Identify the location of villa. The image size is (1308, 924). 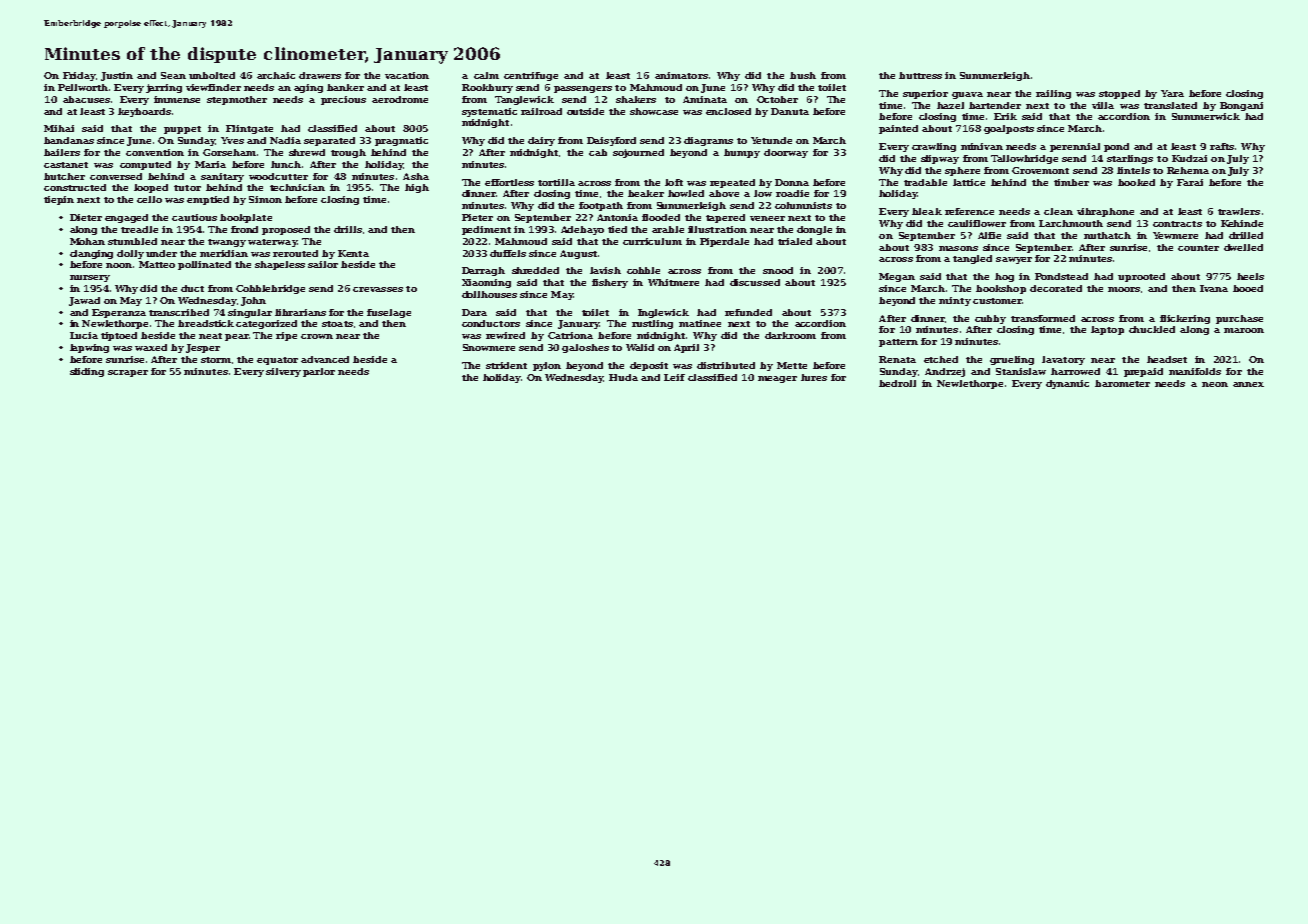
(1103, 105).
